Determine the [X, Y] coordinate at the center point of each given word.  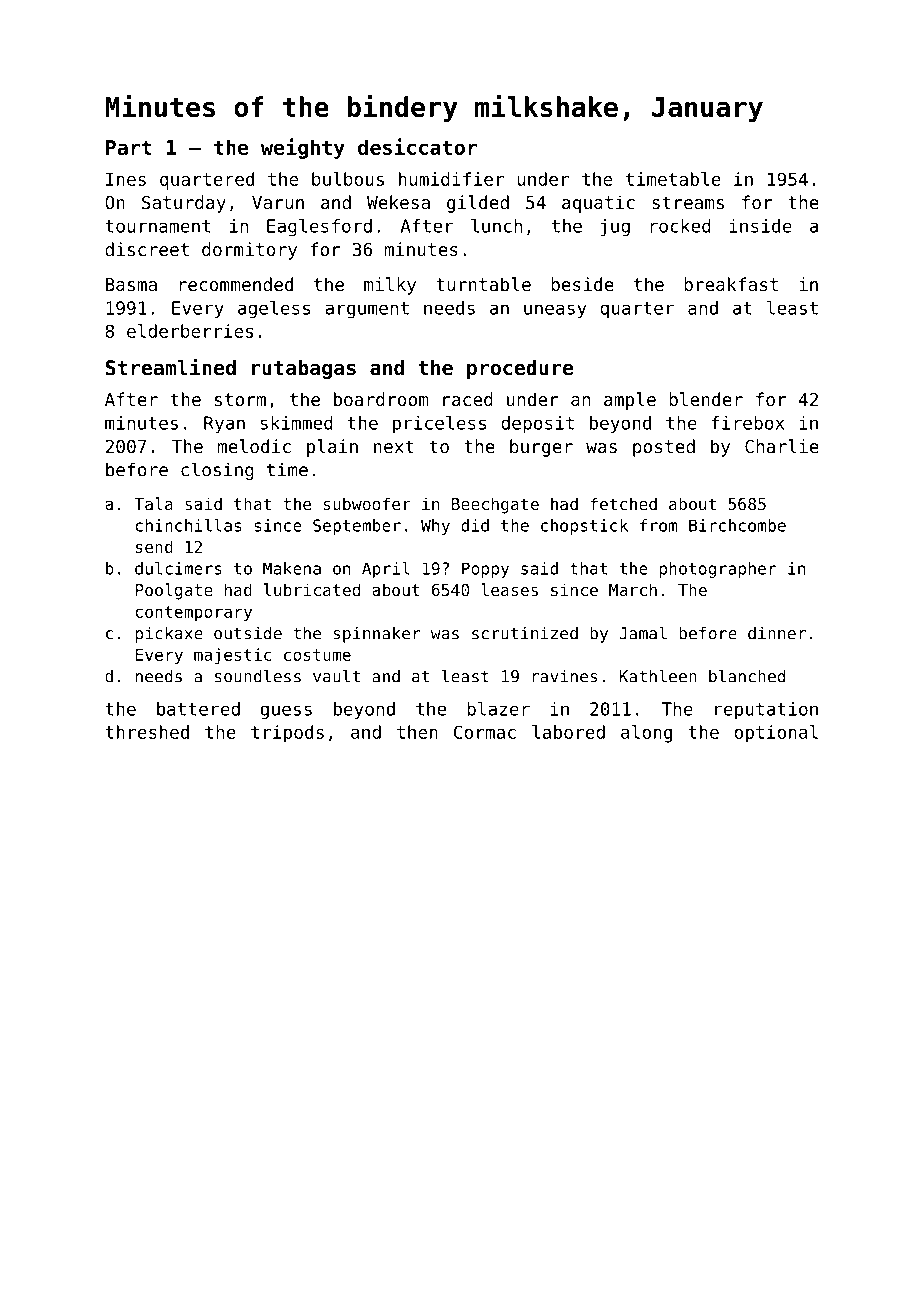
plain [332, 448]
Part [128, 147]
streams [688, 202]
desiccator [417, 146]
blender [706, 399]
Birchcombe [737, 525]
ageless [274, 310]
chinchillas [188, 525]
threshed [147, 732]
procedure [520, 369]
